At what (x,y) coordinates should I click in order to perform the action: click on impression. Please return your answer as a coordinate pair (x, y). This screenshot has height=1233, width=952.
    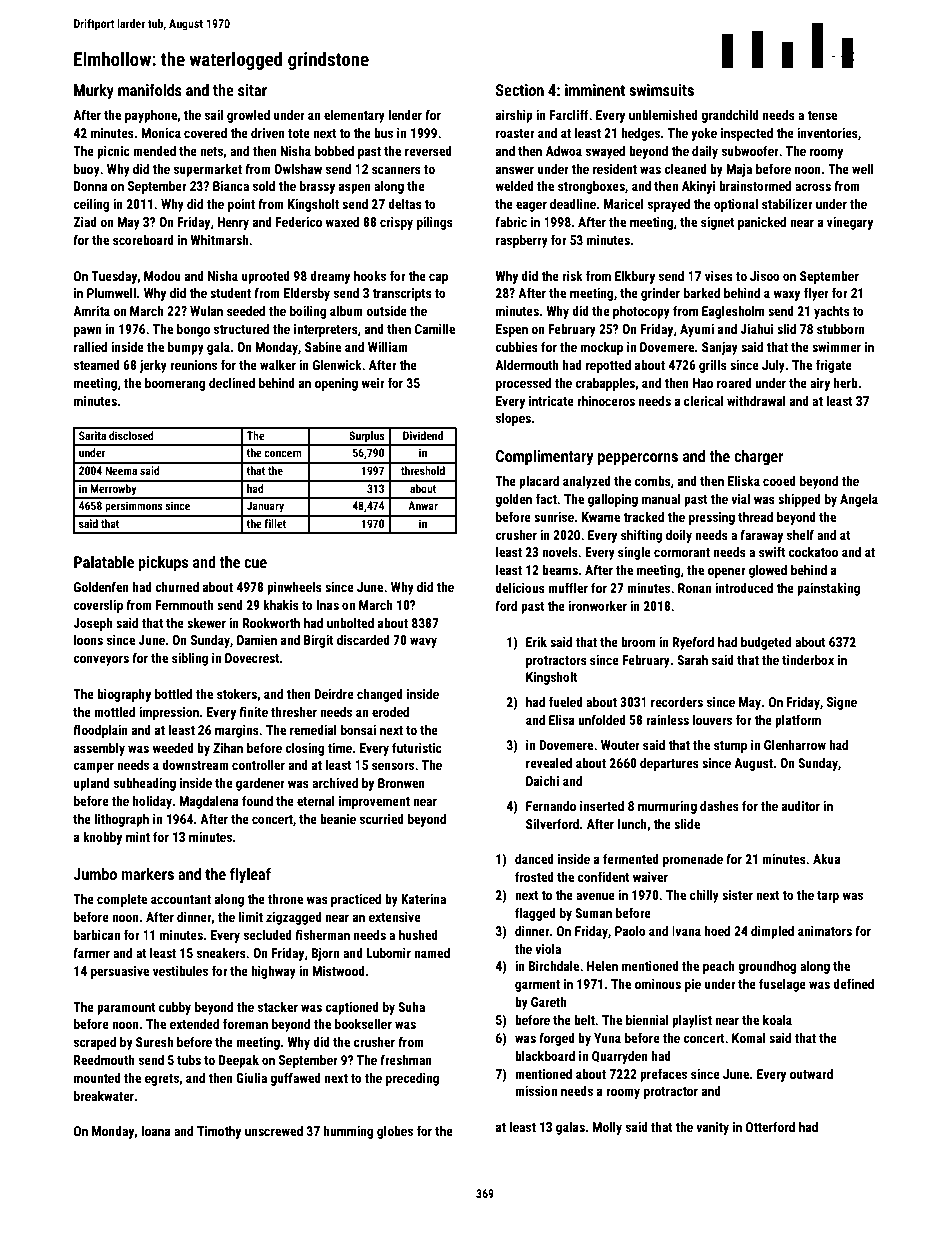
    Looking at the image, I should click on (169, 713).
